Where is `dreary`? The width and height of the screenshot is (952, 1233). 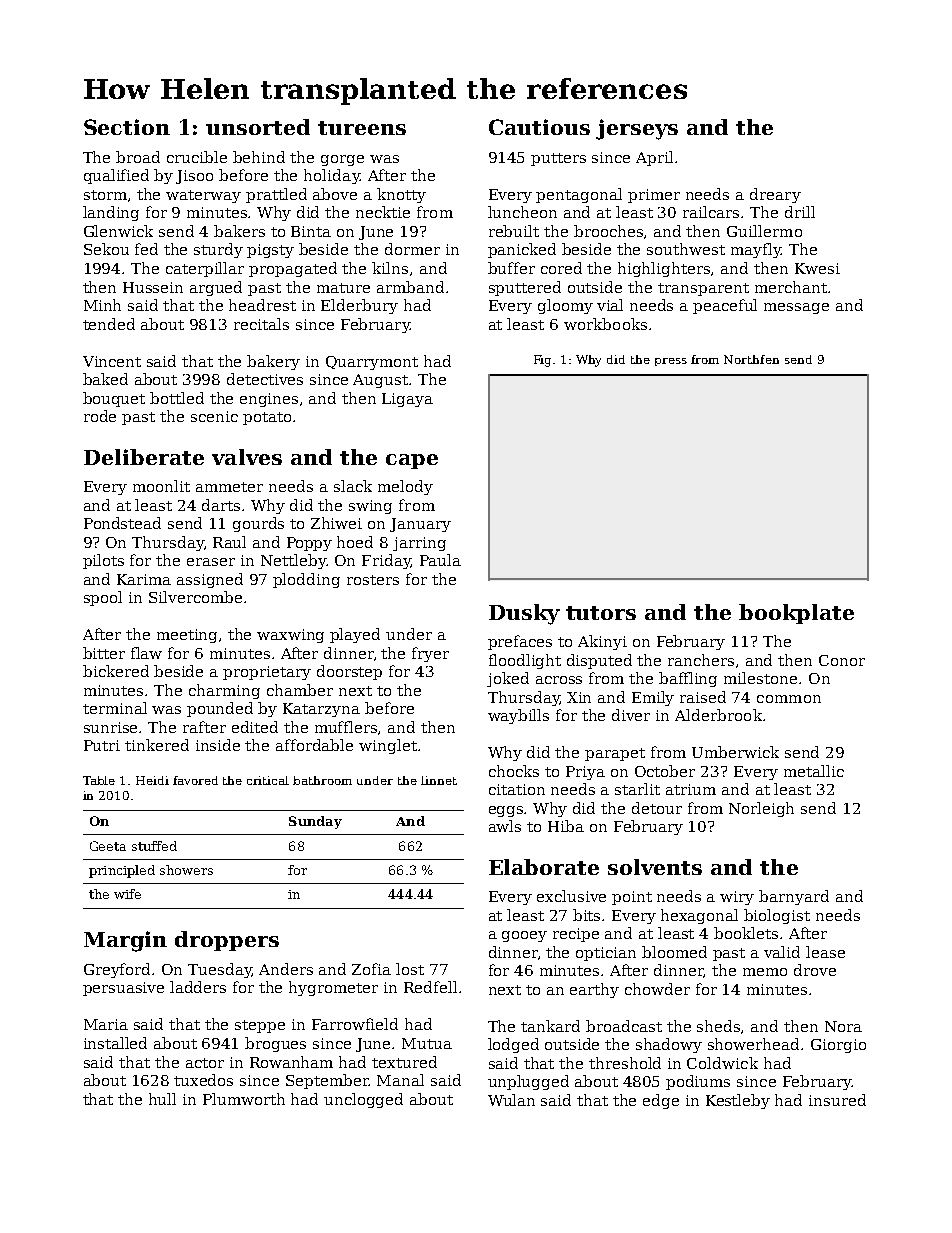 dreary is located at coordinates (775, 195).
